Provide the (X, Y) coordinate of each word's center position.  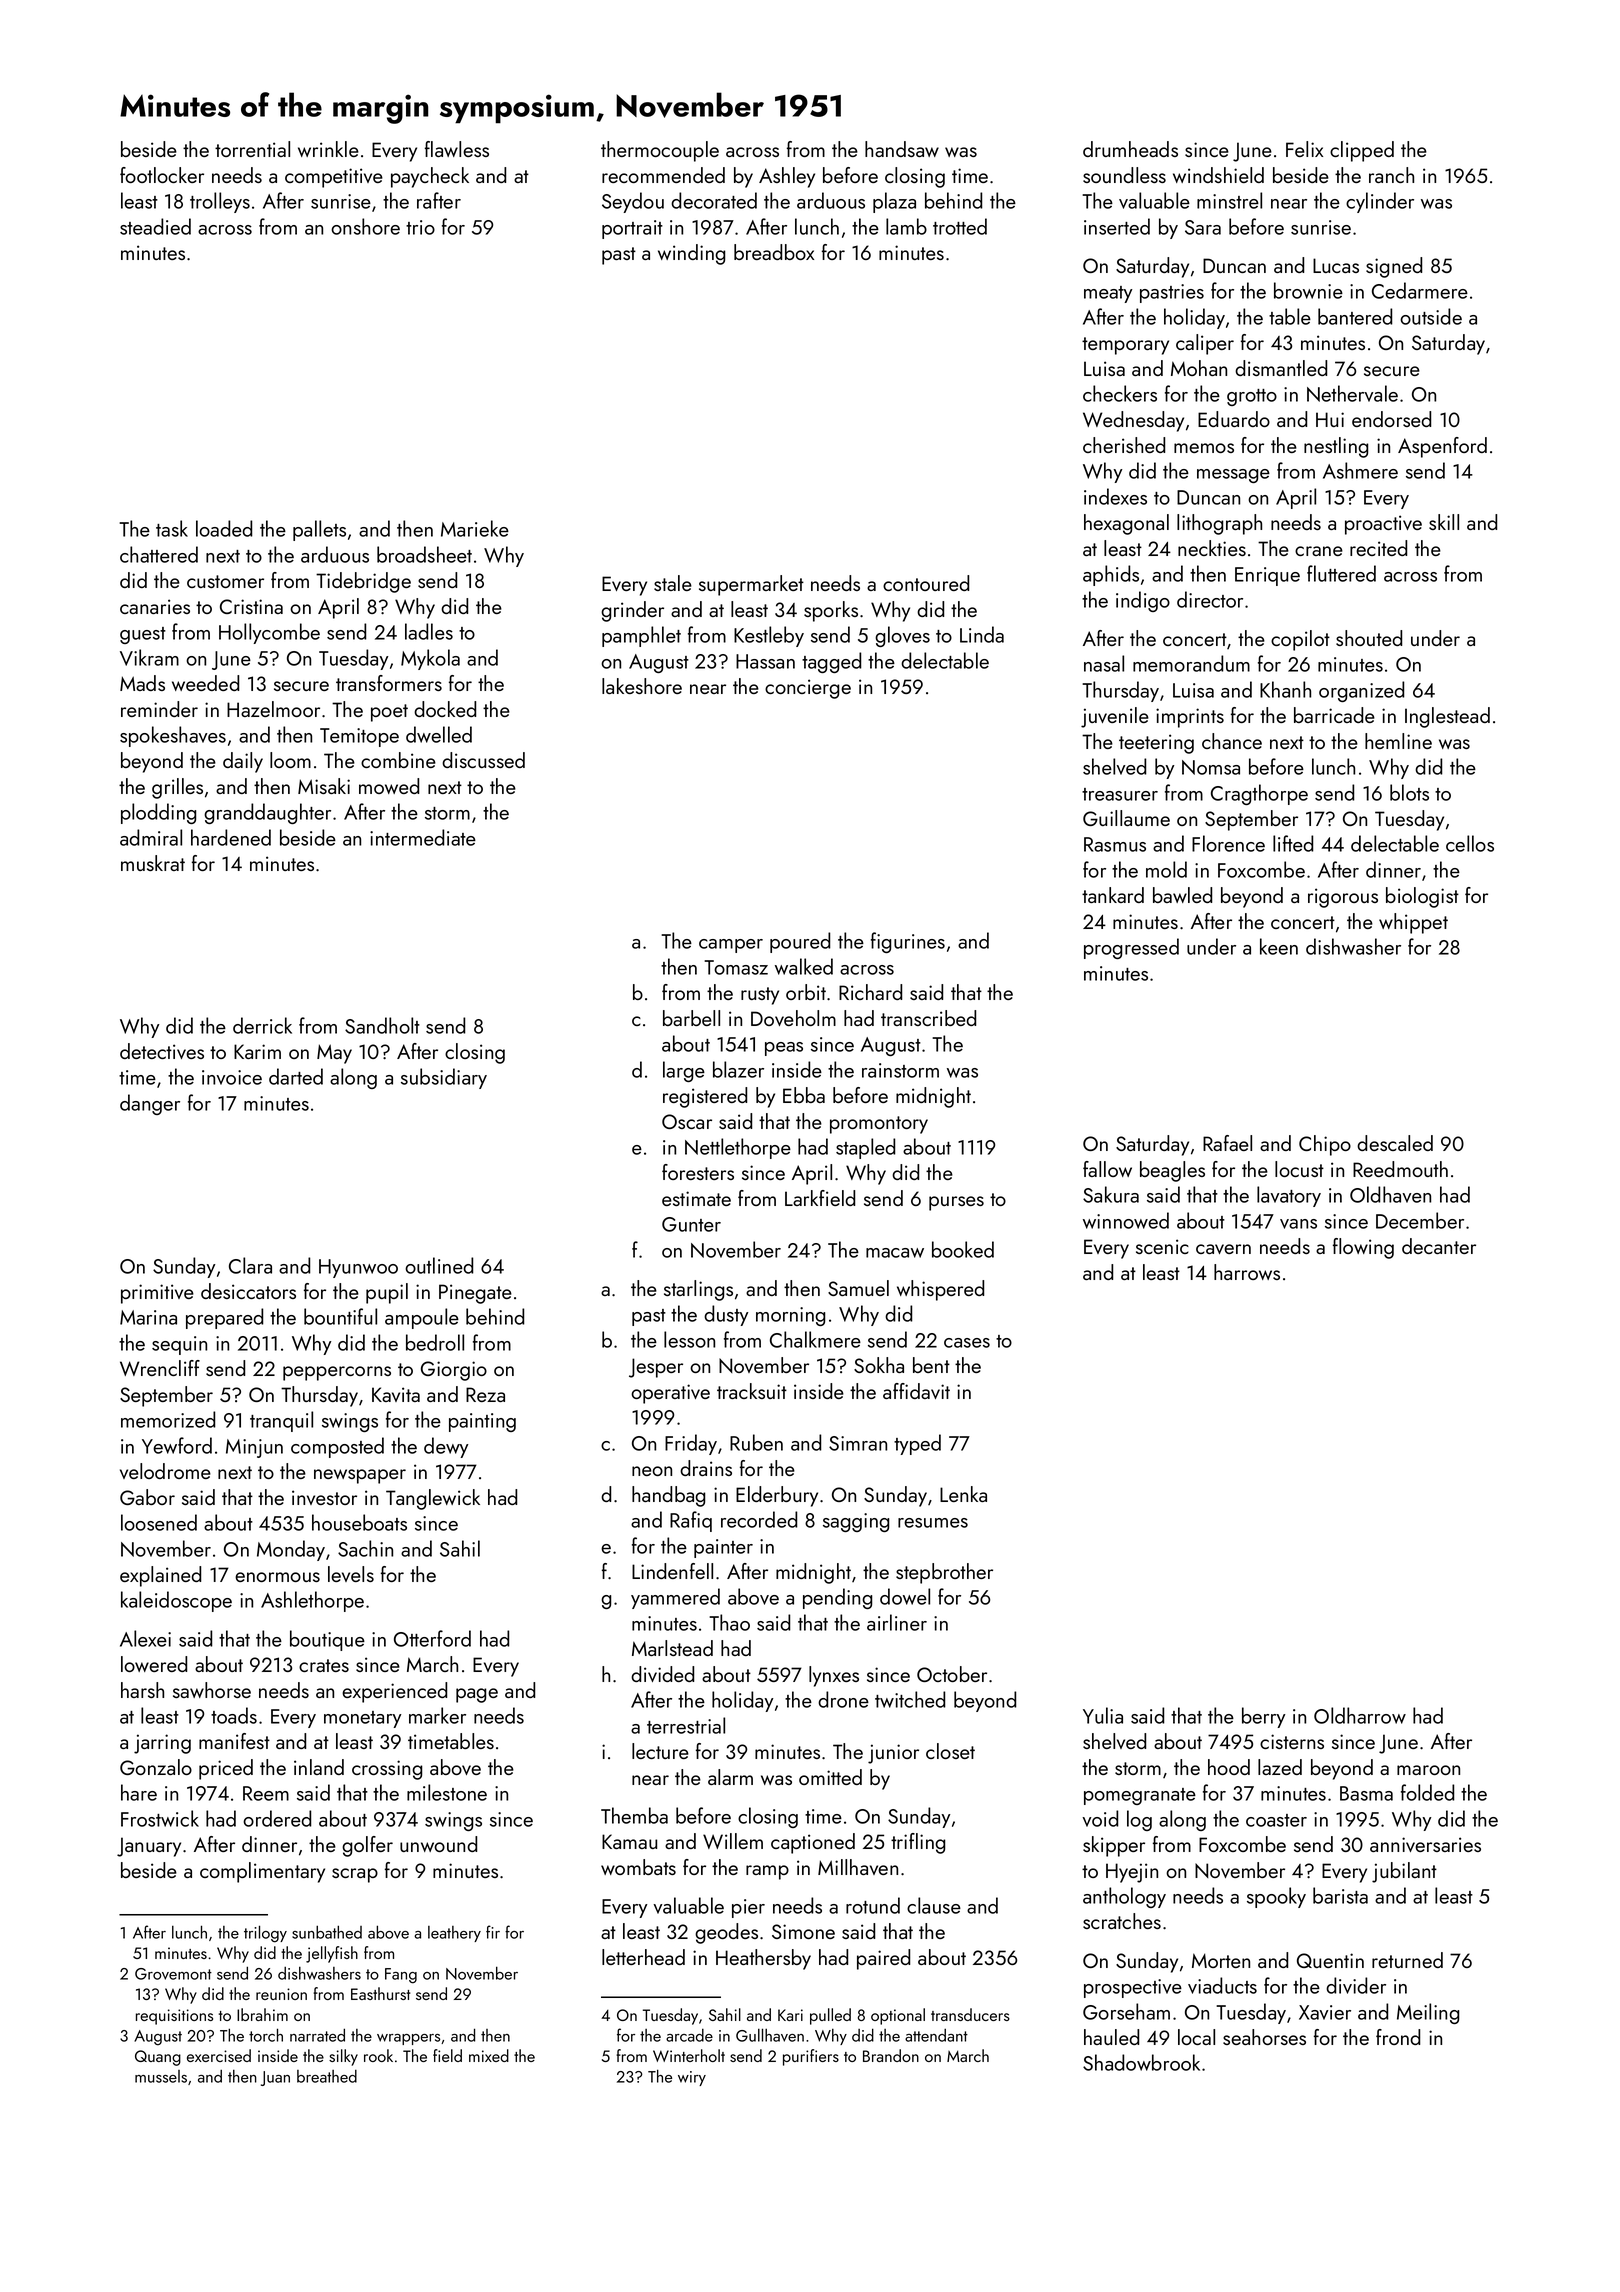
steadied (155, 226)
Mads (142, 683)
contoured (926, 583)
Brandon (891, 2055)
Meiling (1428, 2013)
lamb (906, 226)
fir (493, 1932)
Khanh (1285, 689)
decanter (1439, 1246)
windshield (1218, 175)
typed (917, 1444)
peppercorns (337, 1373)
